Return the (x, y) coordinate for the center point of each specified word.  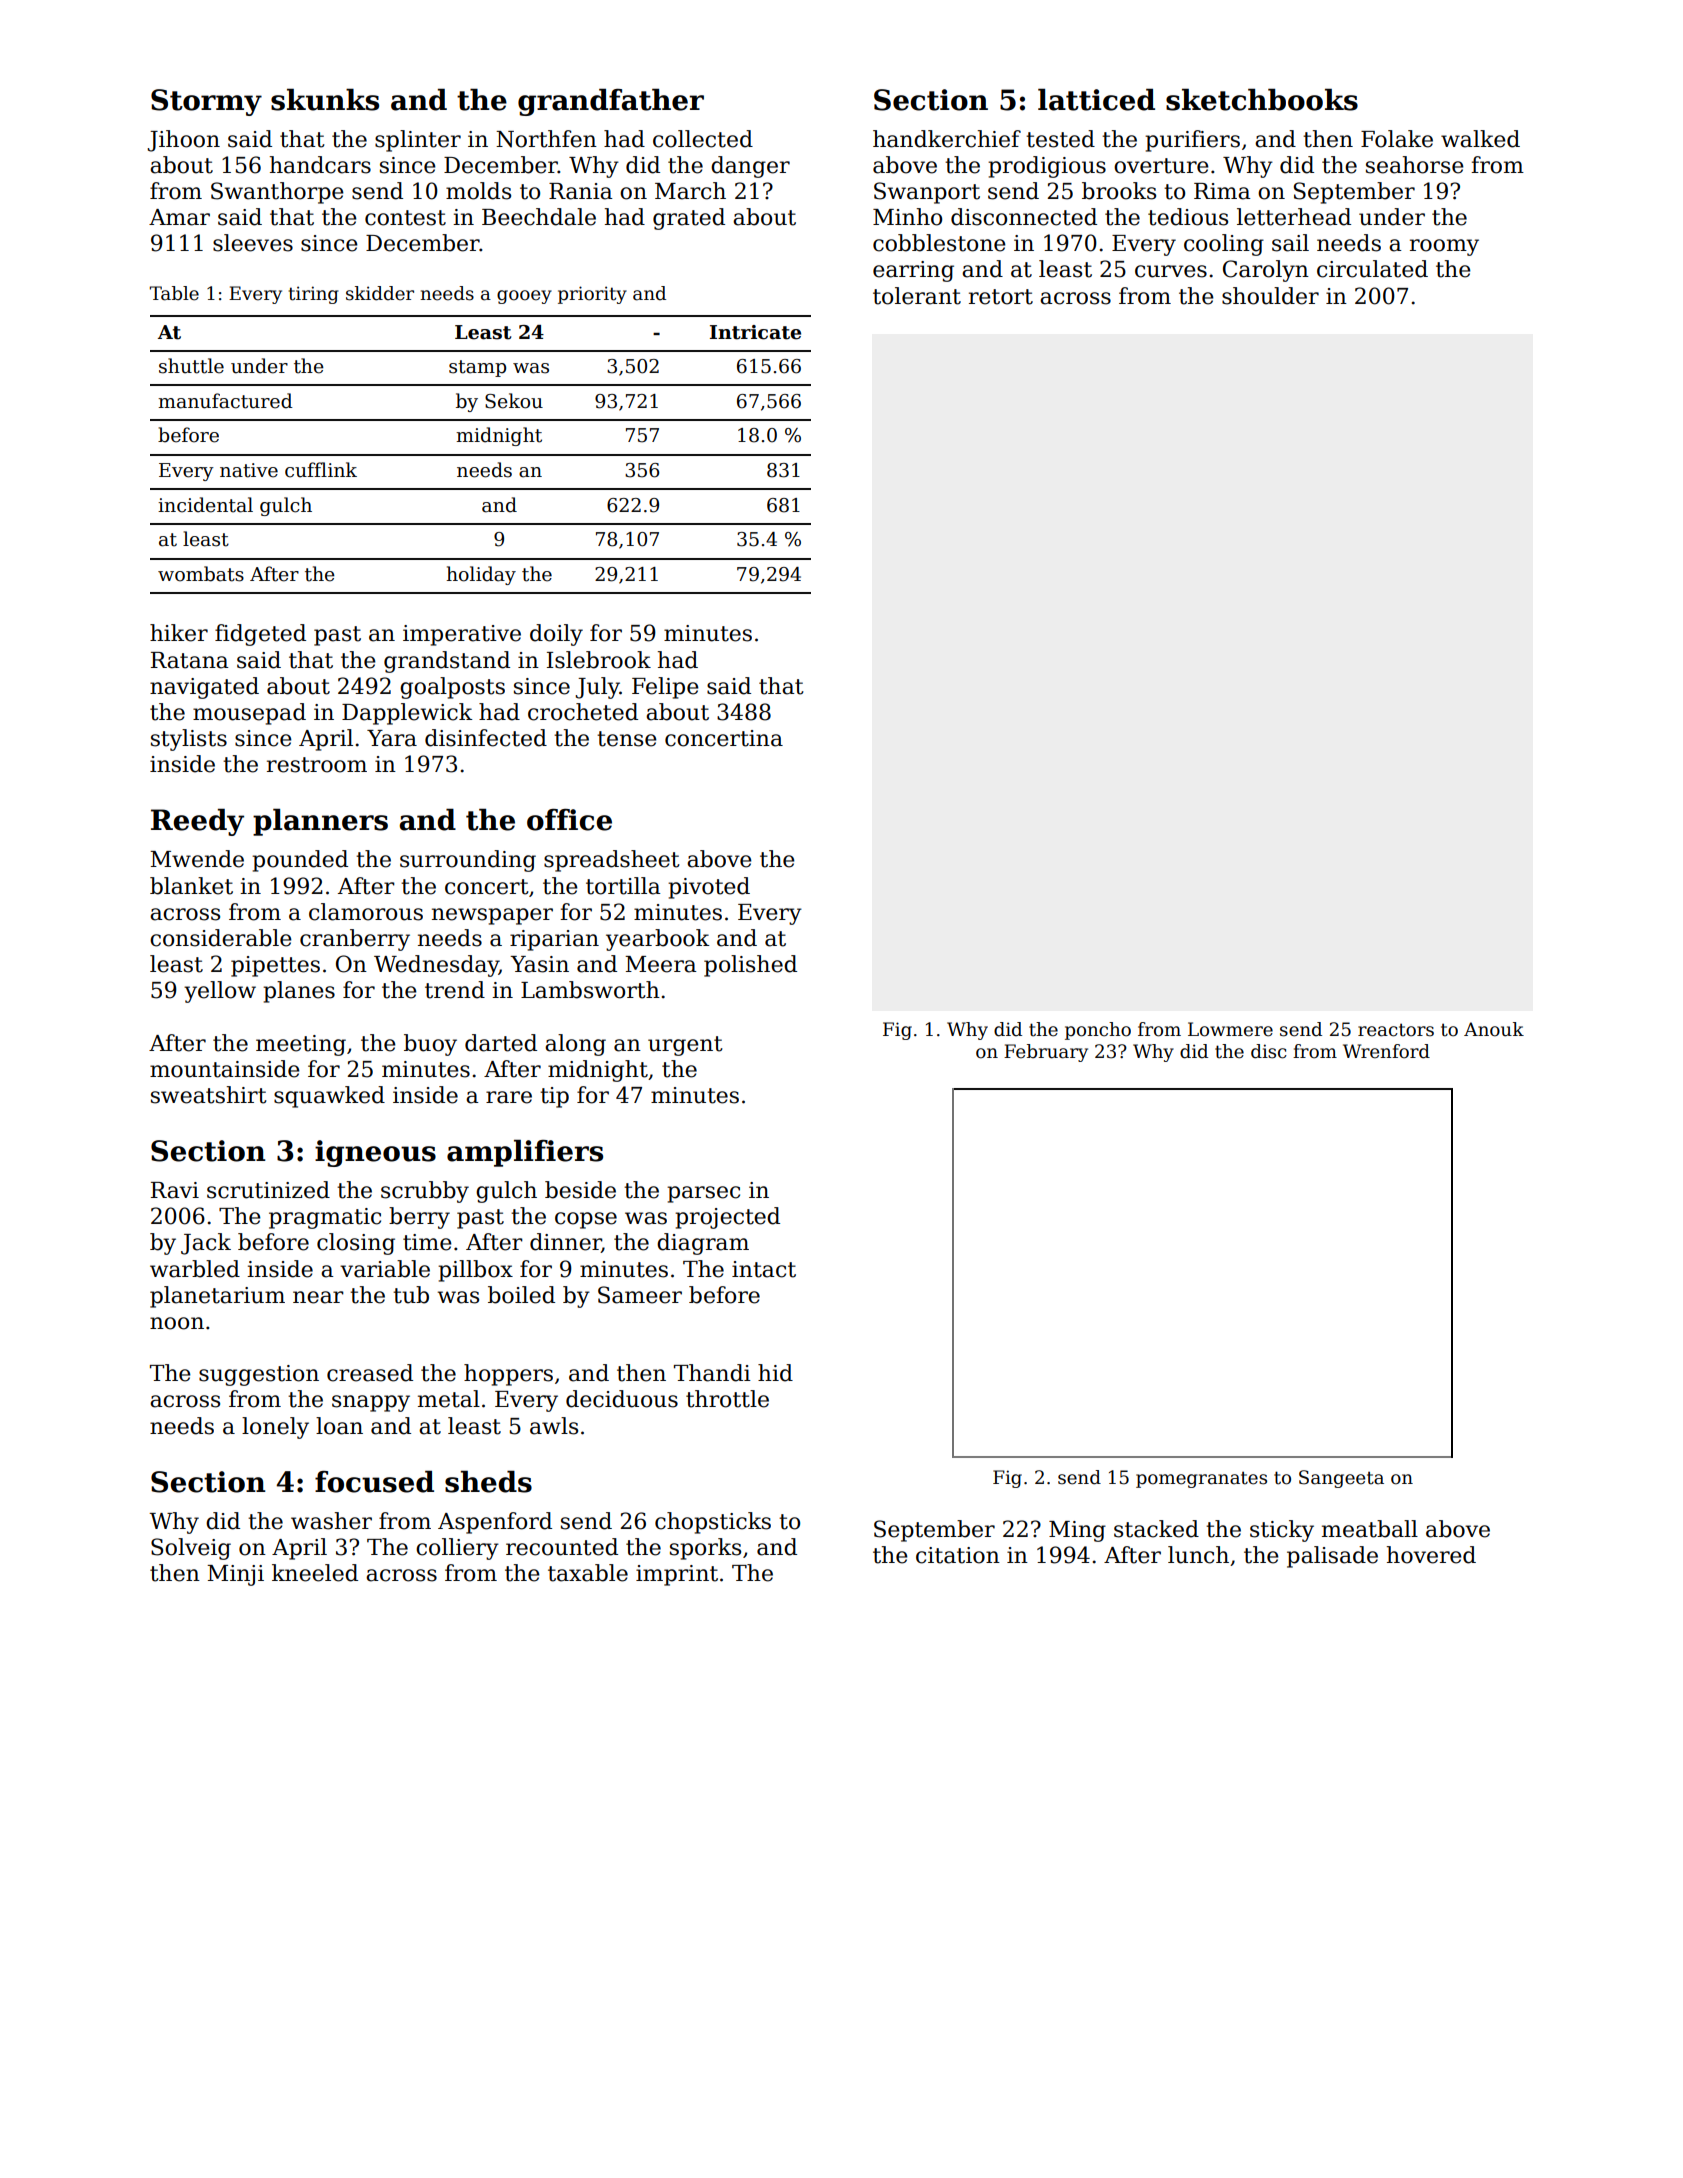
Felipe (665, 688)
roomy (1444, 247)
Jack (206, 1244)
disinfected (486, 738)
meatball (1370, 1529)
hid (775, 1373)
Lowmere (1230, 1029)
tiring (313, 295)
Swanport (927, 193)
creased (370, 1373)
